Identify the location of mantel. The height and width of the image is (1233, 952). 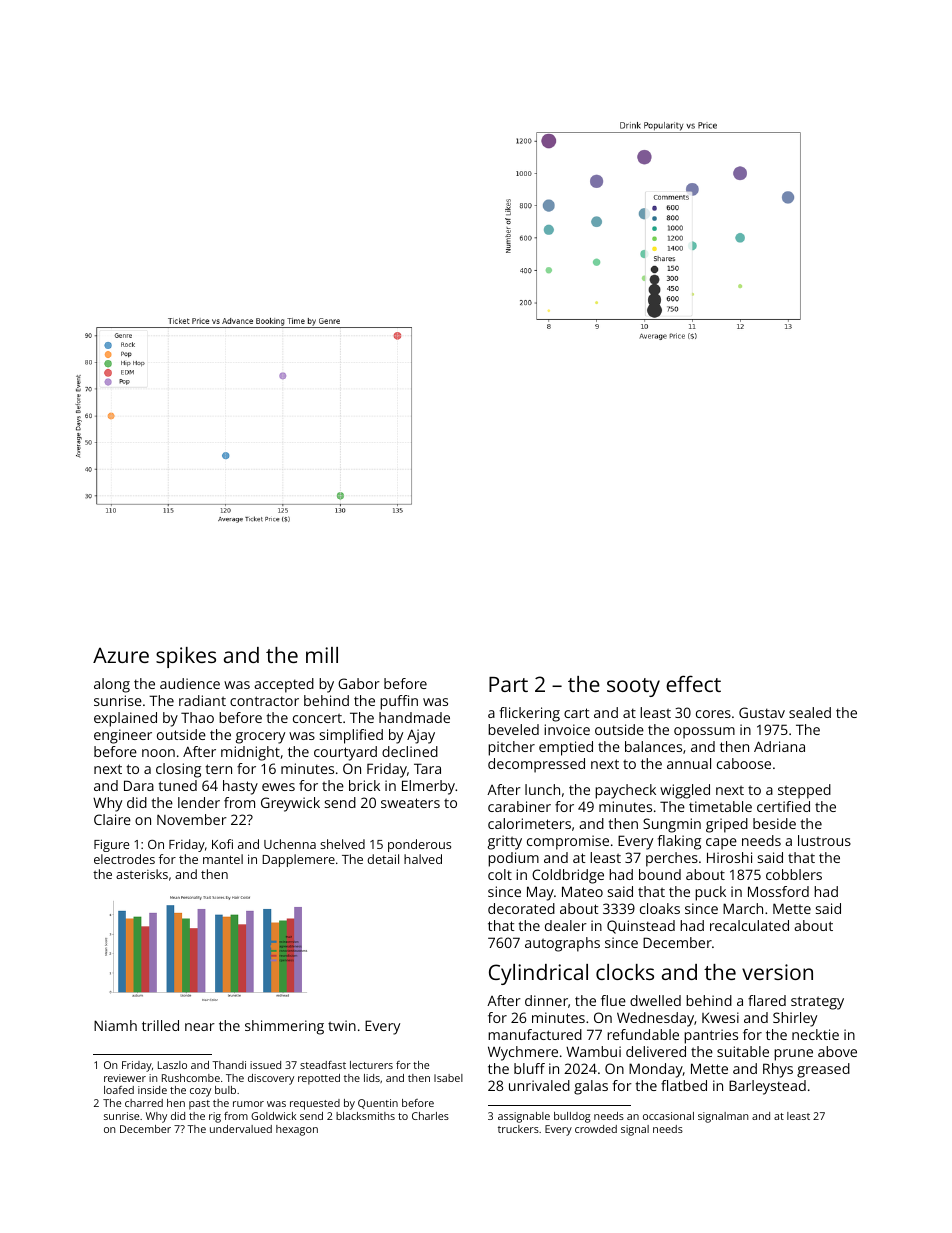
(223, 859).
